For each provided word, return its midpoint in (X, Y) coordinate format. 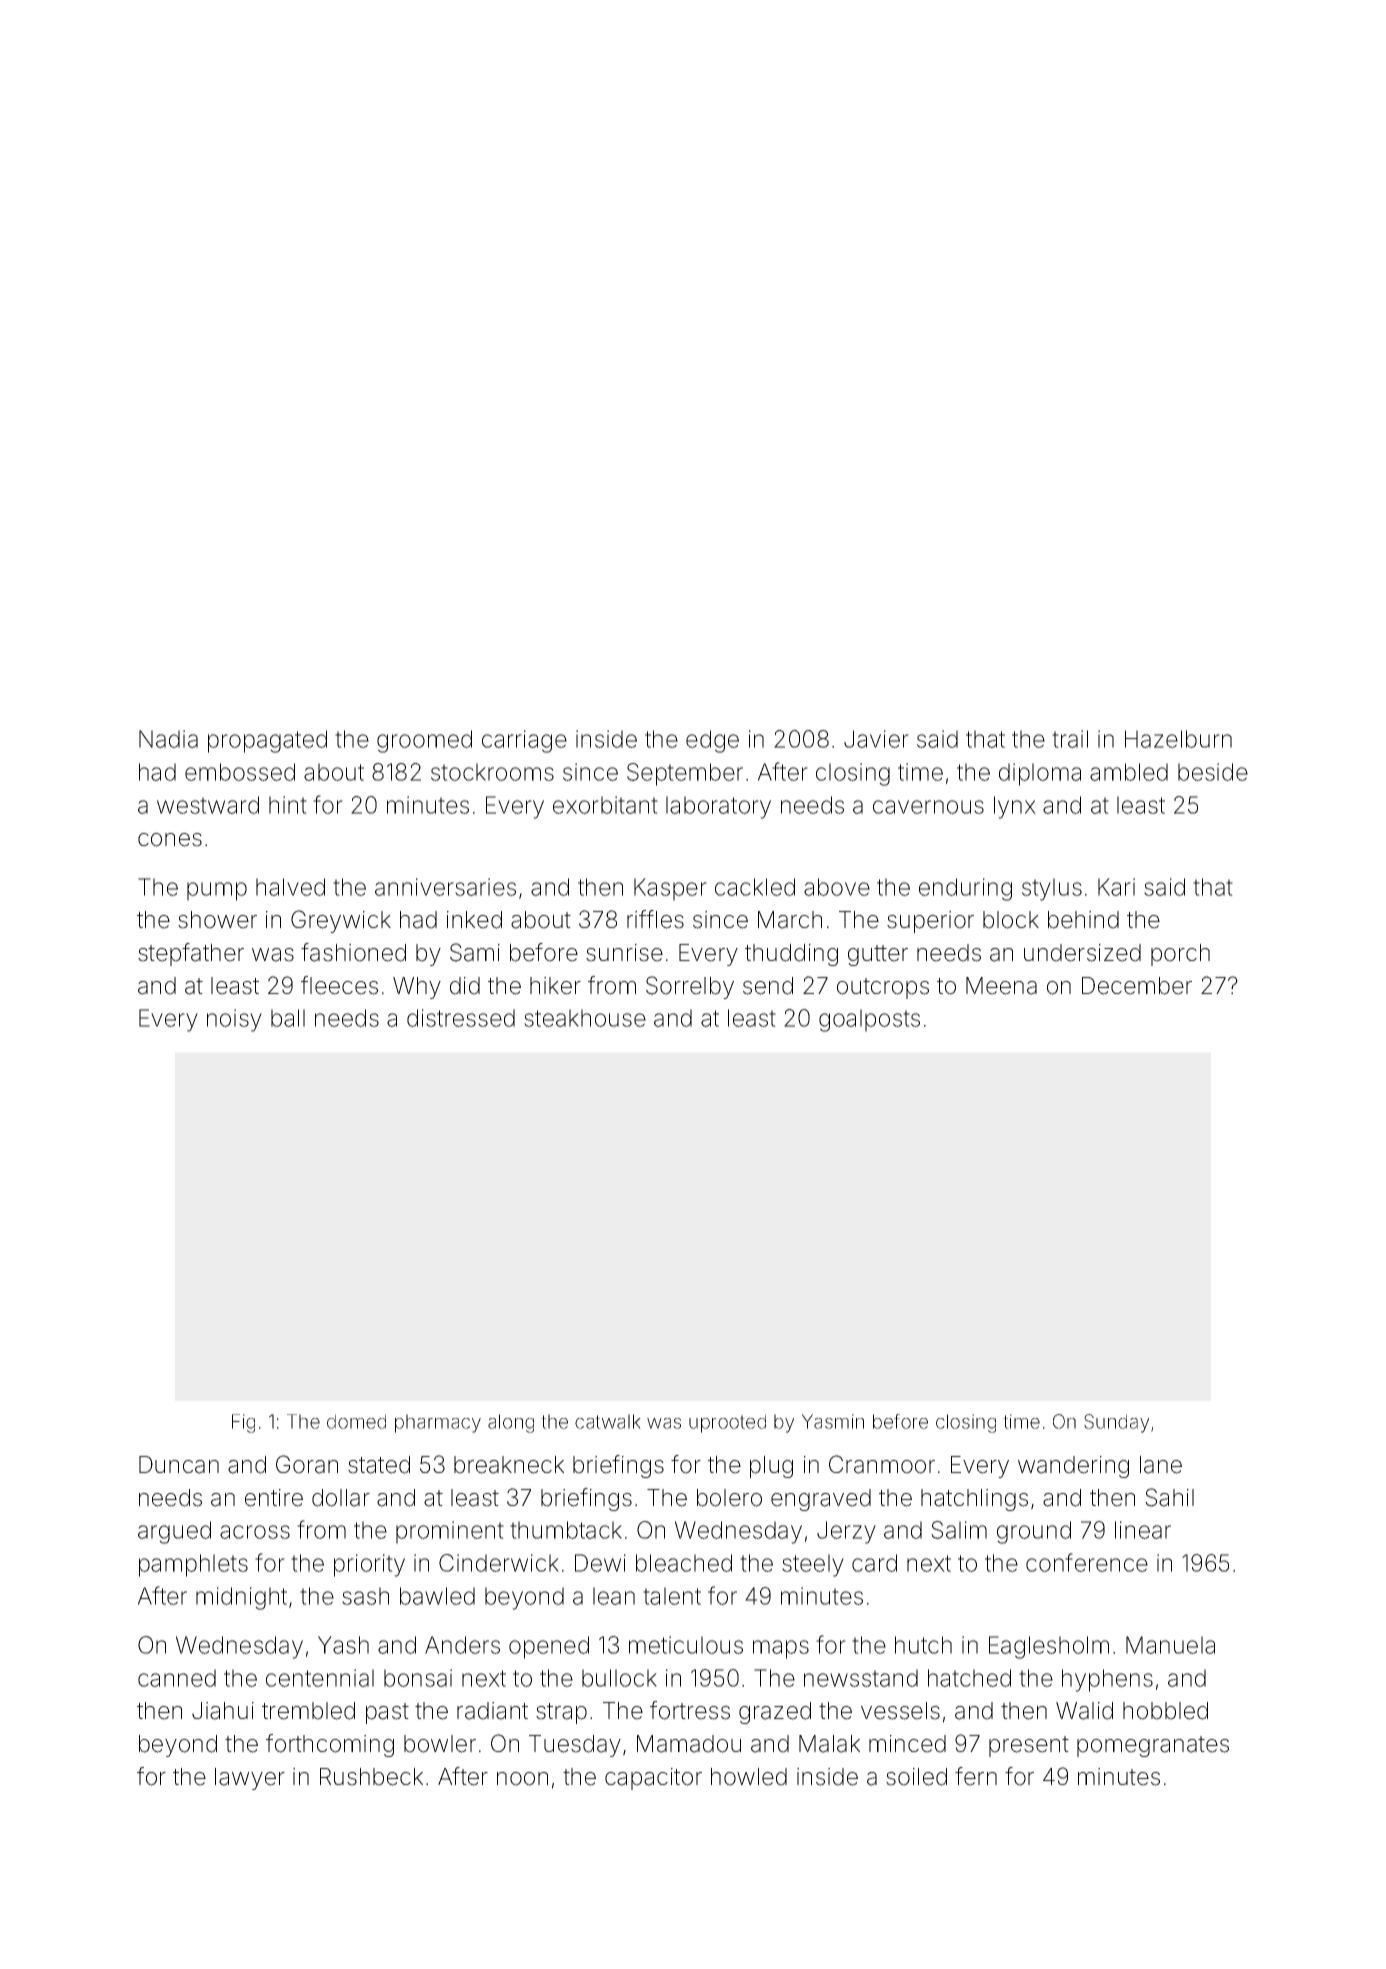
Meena (1001, 986)
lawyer (250, 1779)
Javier (876, 739)
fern (976, 1776)
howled (749, 1777)
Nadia (168, 739)
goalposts (869, 1020)
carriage (524, 741)
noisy (234, 1020)
